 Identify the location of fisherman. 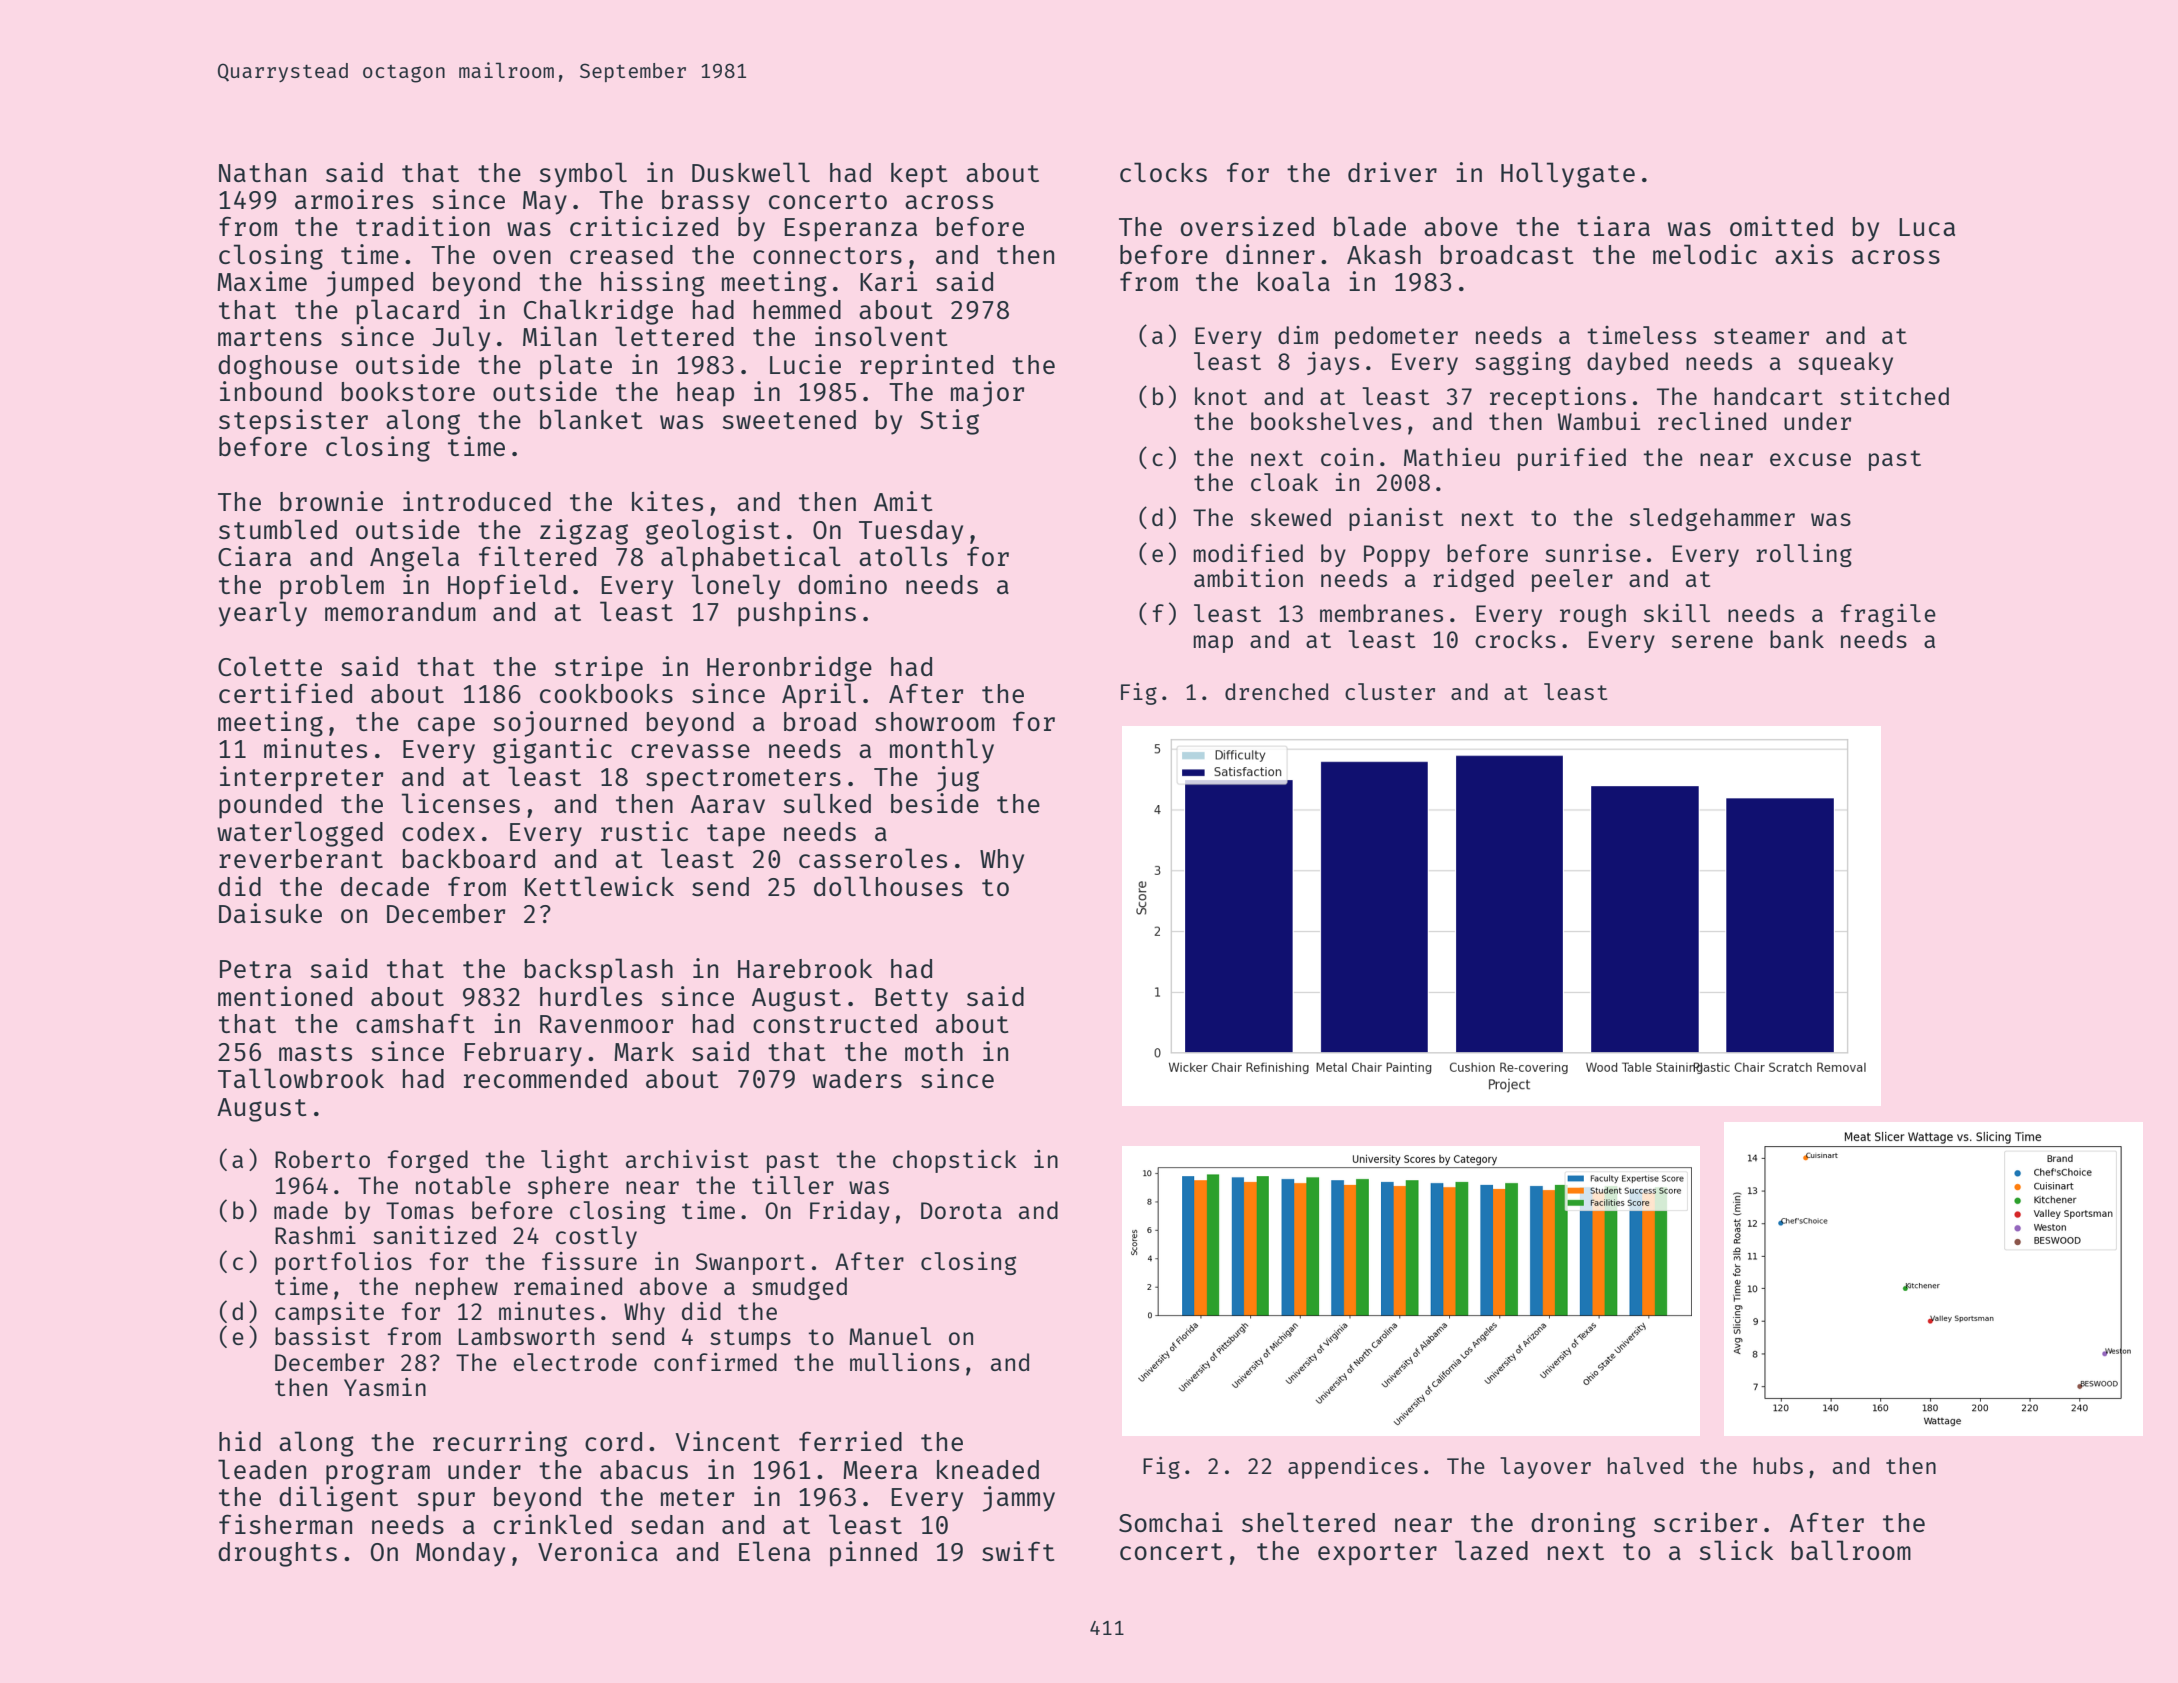
(285, 1524).
